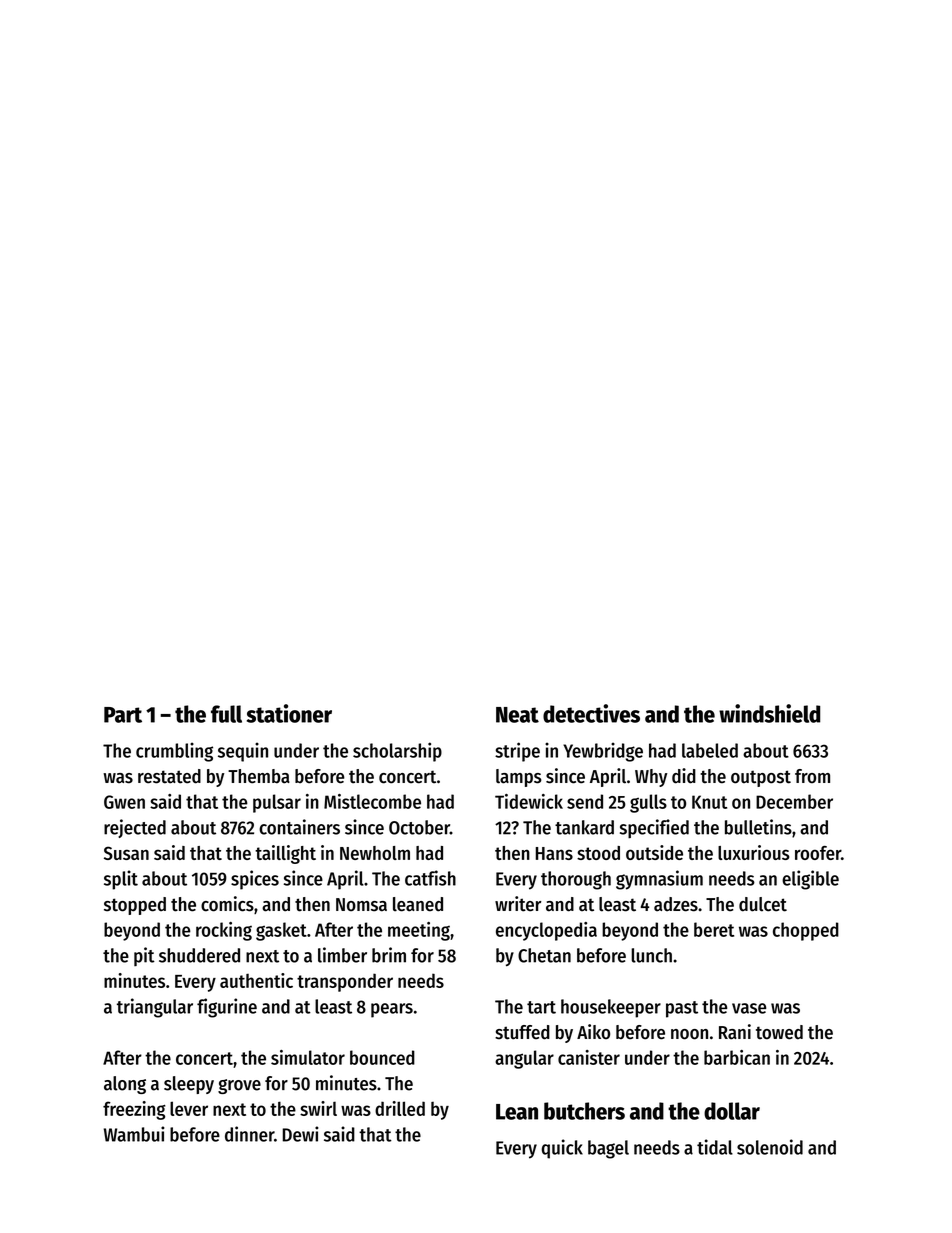 The width and height of the screenshot is (952, 1233). I want to click on bulletins, so click(758, 827).
